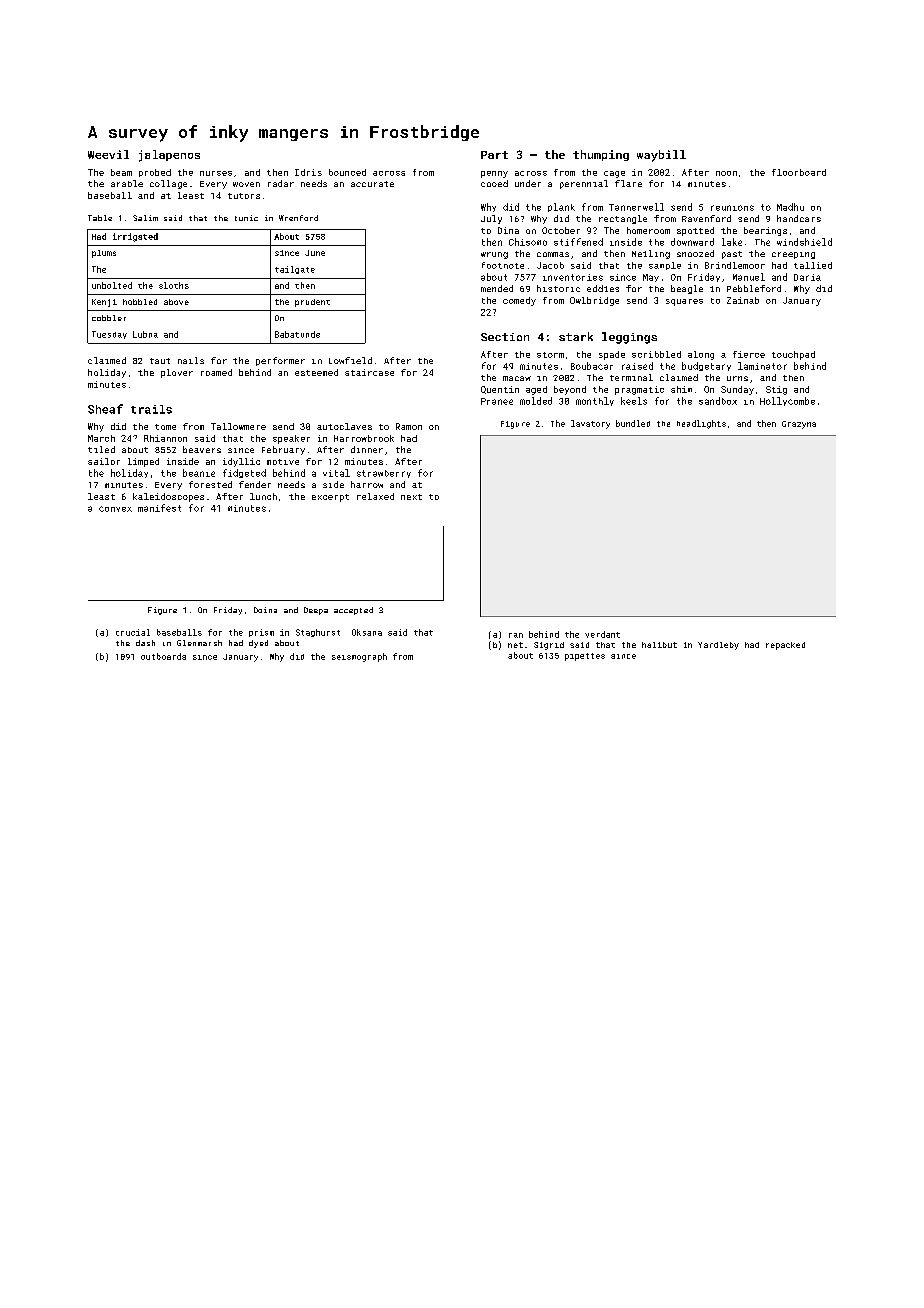 Image resolution: width=924 pixels, height=1308 pixels. What do you see at coordinates (497, 401) in the screenshot?
I see `Pranee` at bounding box center [497, 401].
